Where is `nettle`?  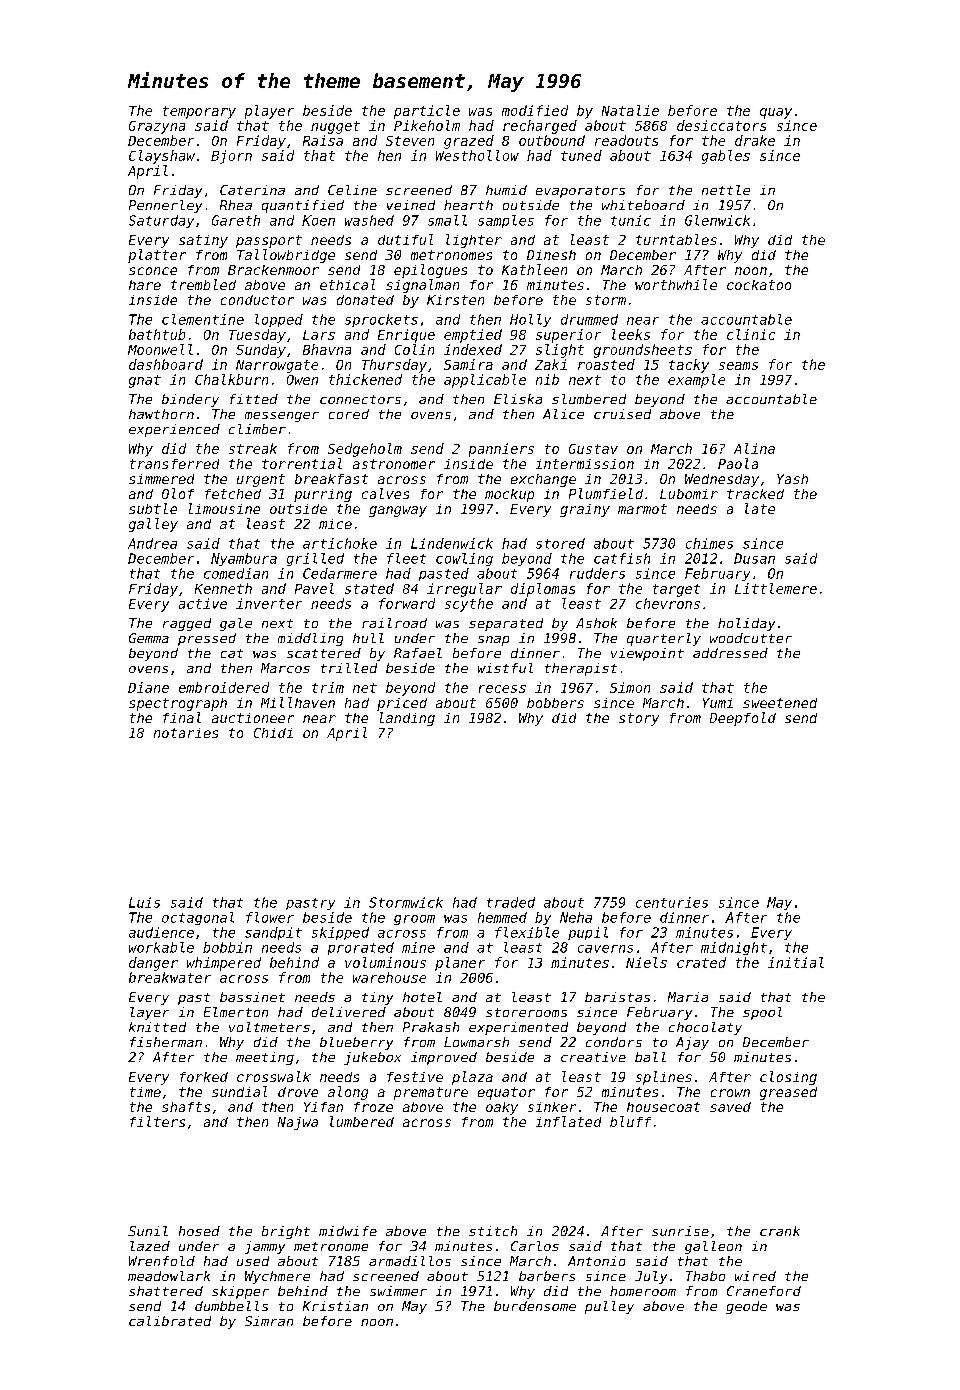
nettle is located at coordinates (726, 190).
